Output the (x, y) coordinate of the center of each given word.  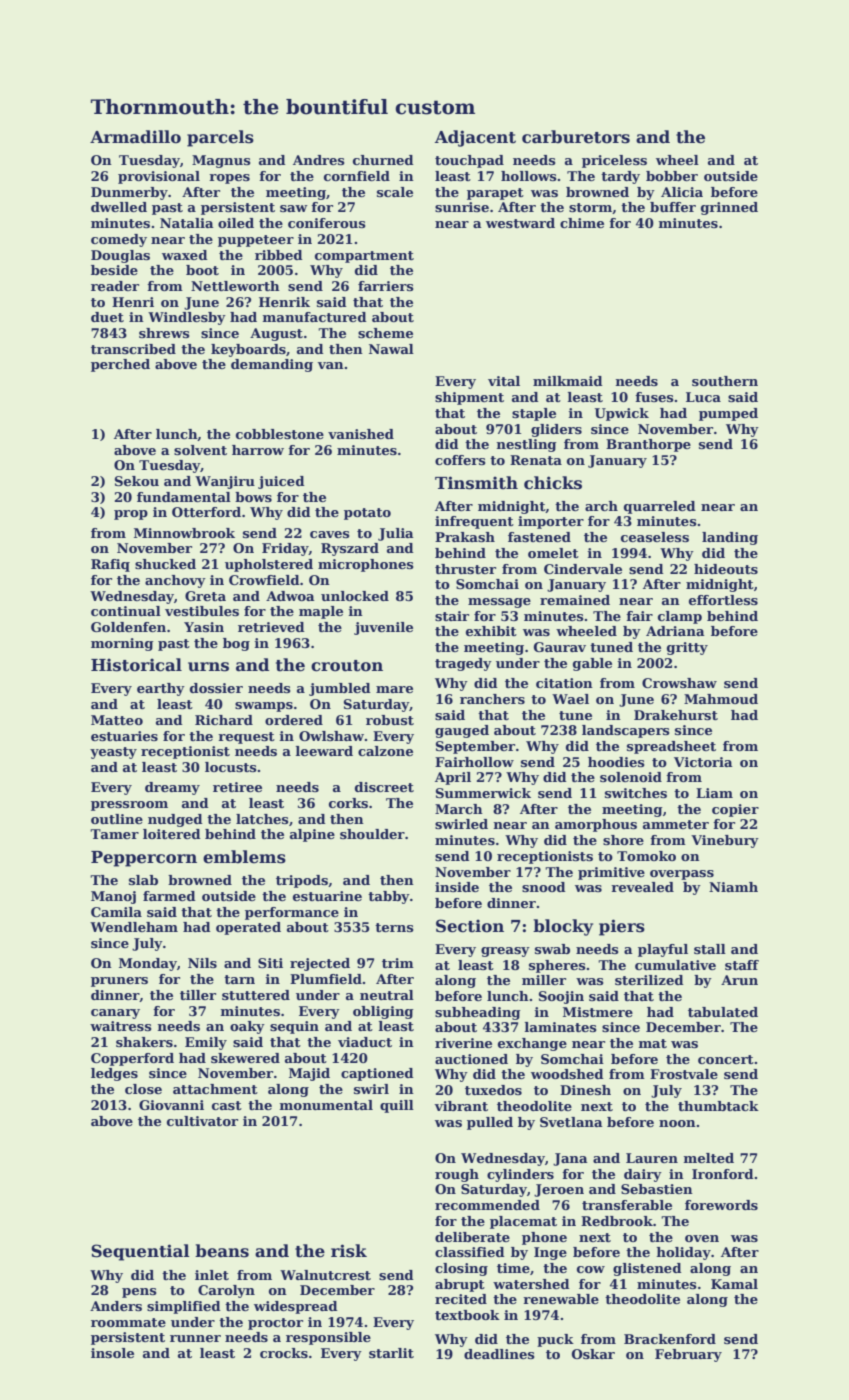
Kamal (734, 1284)
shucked (165, 564)
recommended (487, 1205)
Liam (714, 793)
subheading (478, 1013)
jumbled (340, 689)
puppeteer (256, 241)
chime (582, 223)
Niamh (733, 887)
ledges (114, 1074)
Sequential (140, 1252)
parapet (495, 194)
